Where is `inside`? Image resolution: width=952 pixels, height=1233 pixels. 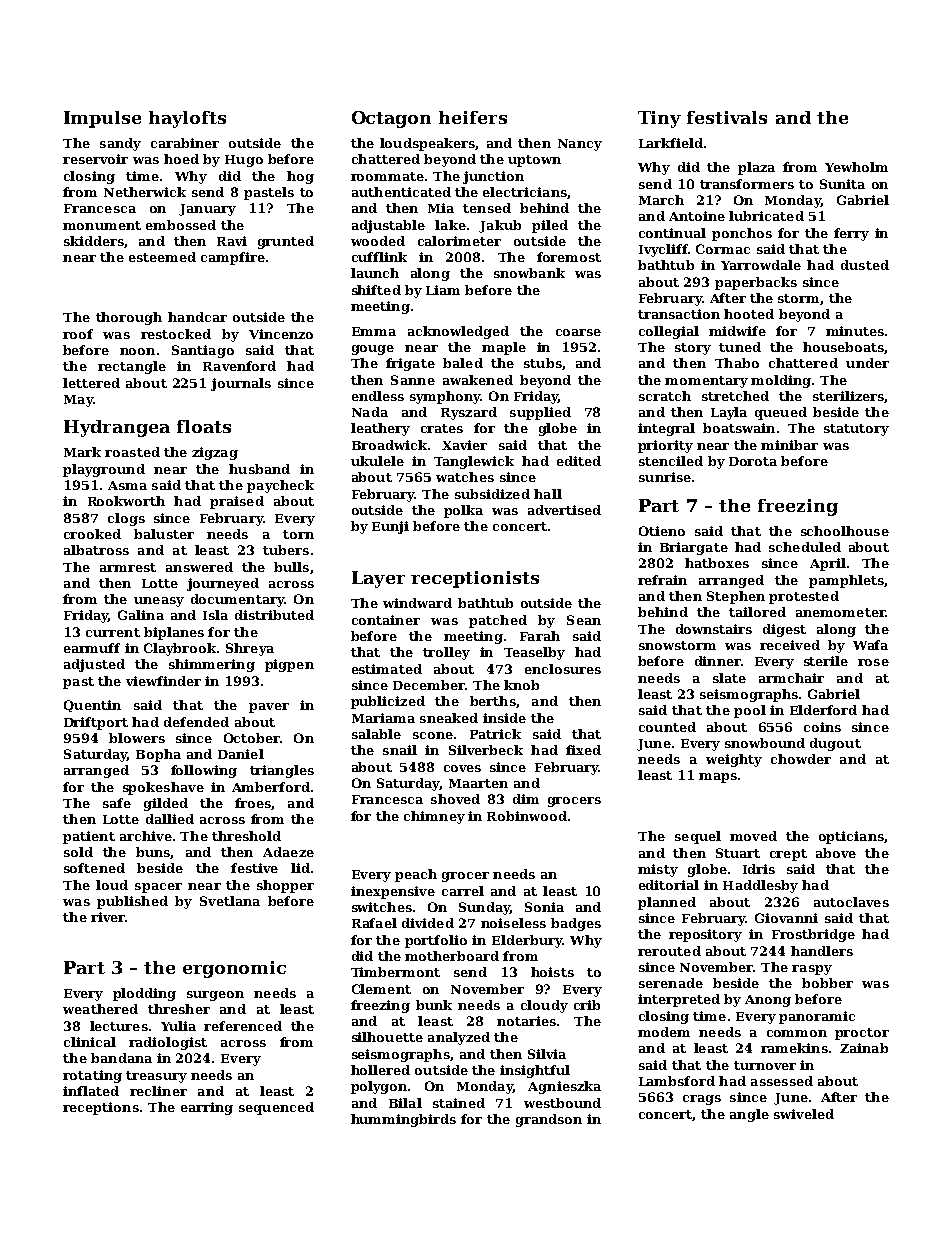 inside is located at coordinates (504, 718).
